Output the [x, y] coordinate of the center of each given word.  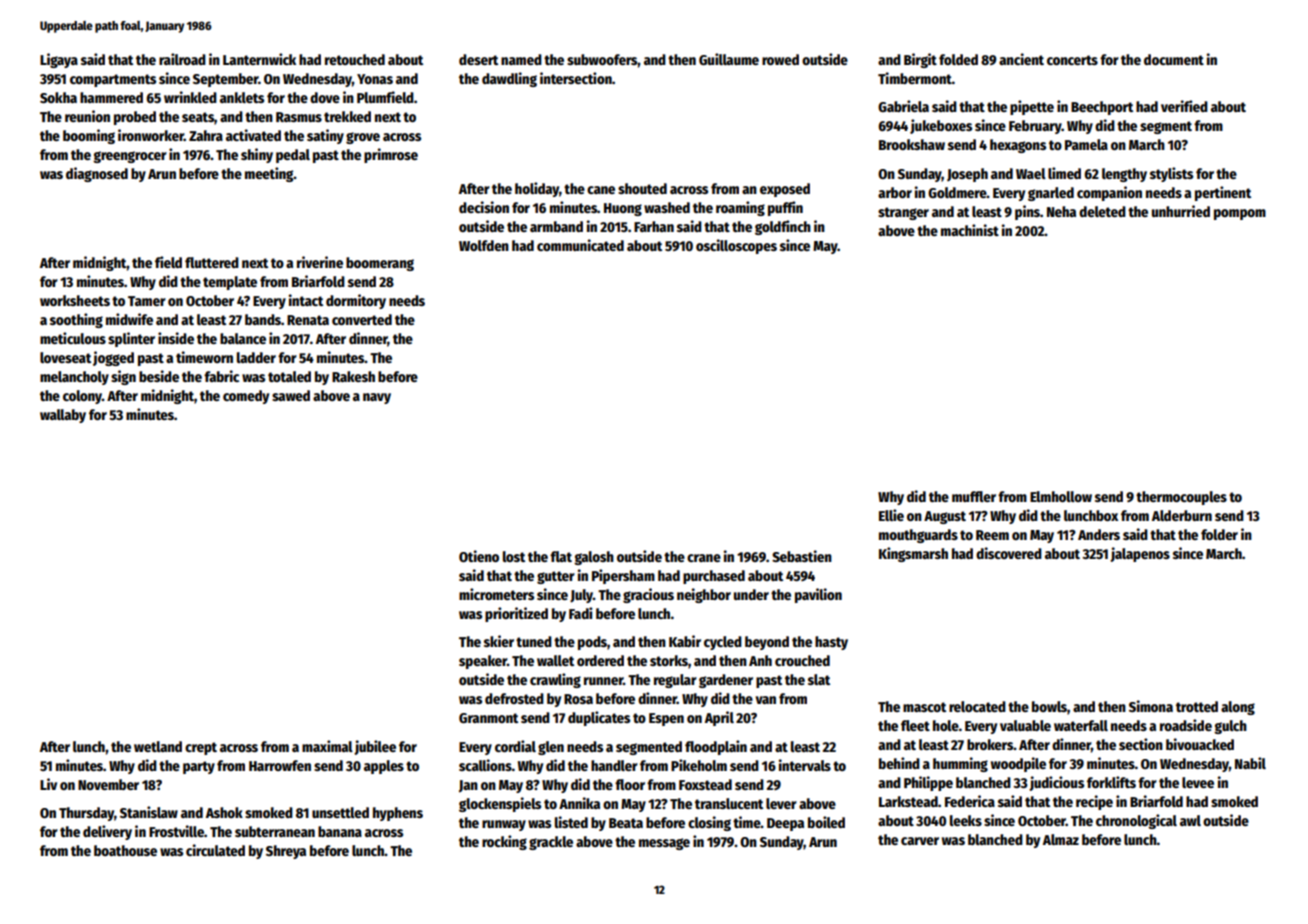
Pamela [1086, 144]
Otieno [479, 556]
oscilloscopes [736, 246]
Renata [308, 320]
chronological [1136, 821]
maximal [327, 746]
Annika [579, 803]
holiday [537, 189]
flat [561, 556]
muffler [974, 496]
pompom [1240, 214]
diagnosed [97, 174]
